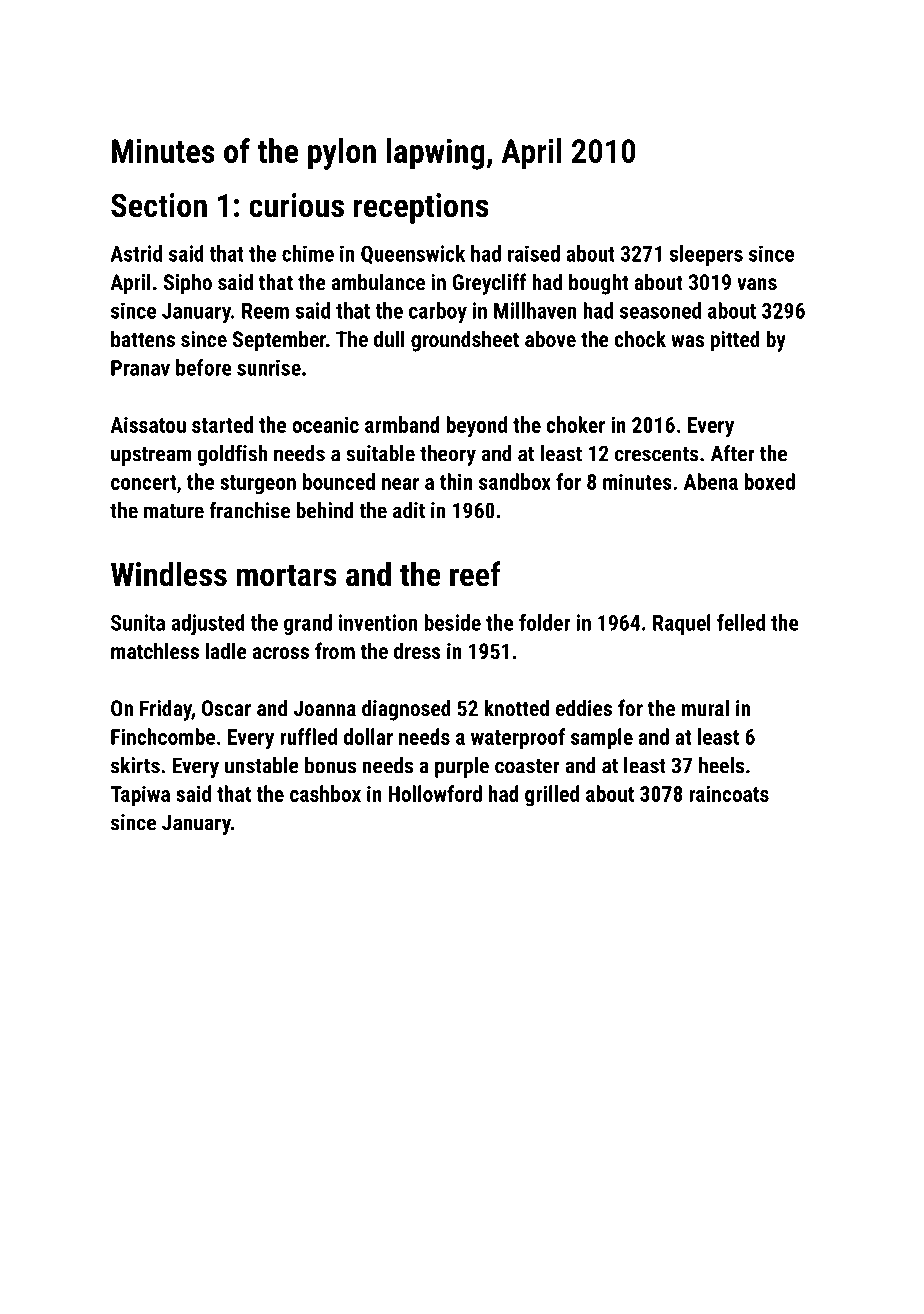 This document has height=1314, width=924. Describe the element at coordinates (325, 510) in the document. I see `behind` at that location.
